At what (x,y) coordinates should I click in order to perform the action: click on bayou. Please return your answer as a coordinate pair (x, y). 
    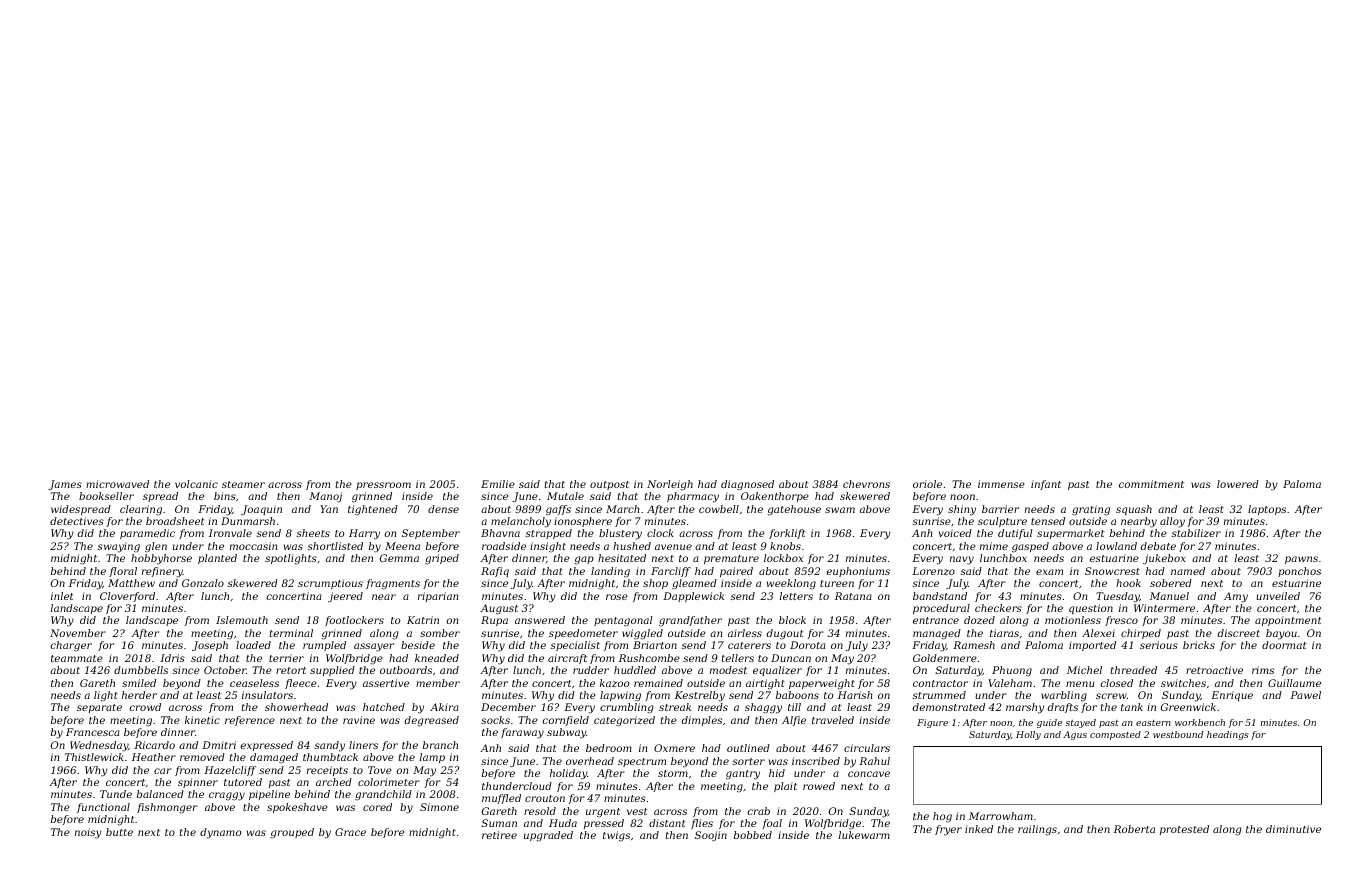
    Looking at the image, I should click on (1281, 634).
